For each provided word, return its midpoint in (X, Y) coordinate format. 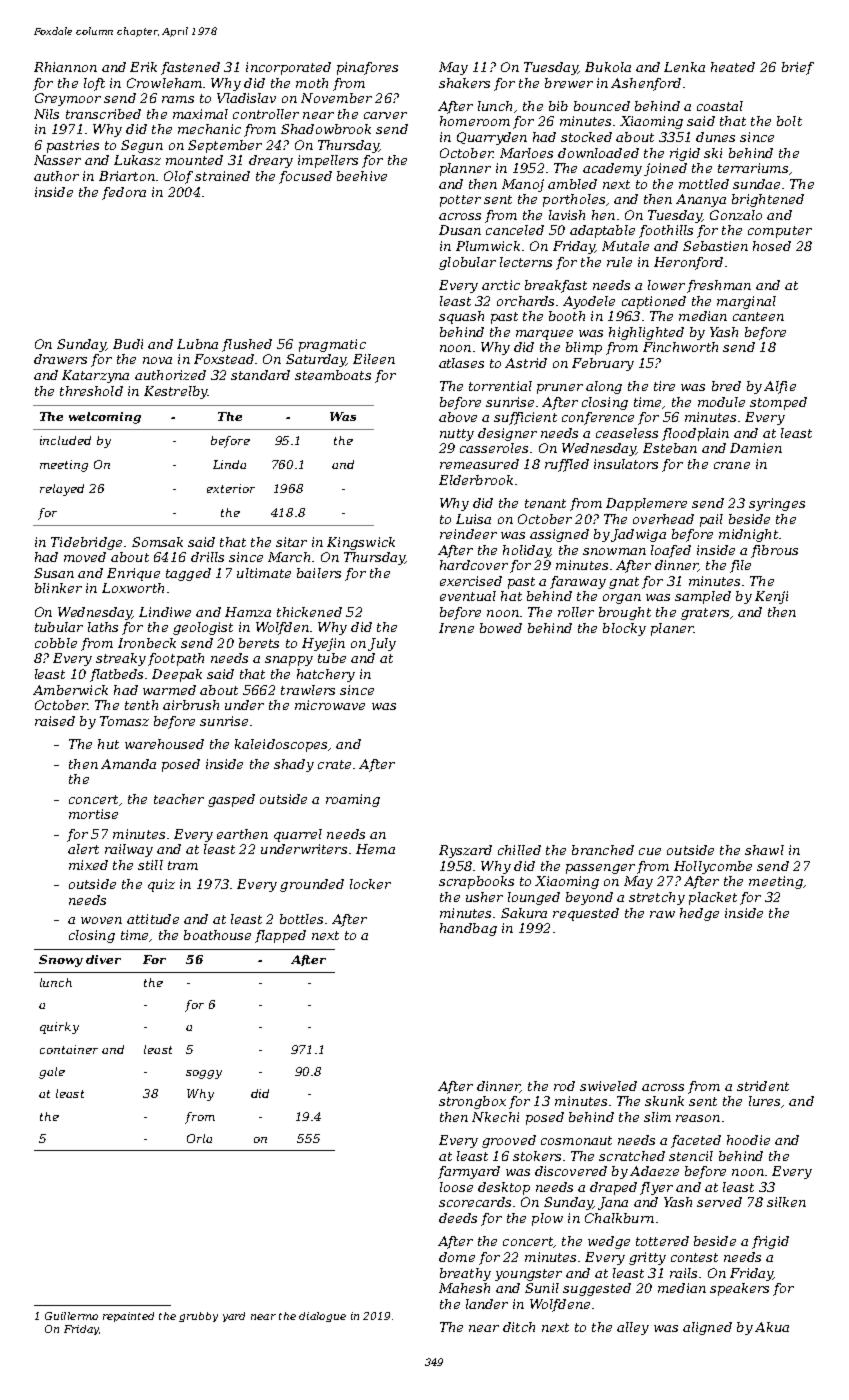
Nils (46, 114)
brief (798, 68)
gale (52, 1073)
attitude (153, 919)
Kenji (771, 597)
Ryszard (465, 851)
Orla (199, 1138)
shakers (464, 83)
